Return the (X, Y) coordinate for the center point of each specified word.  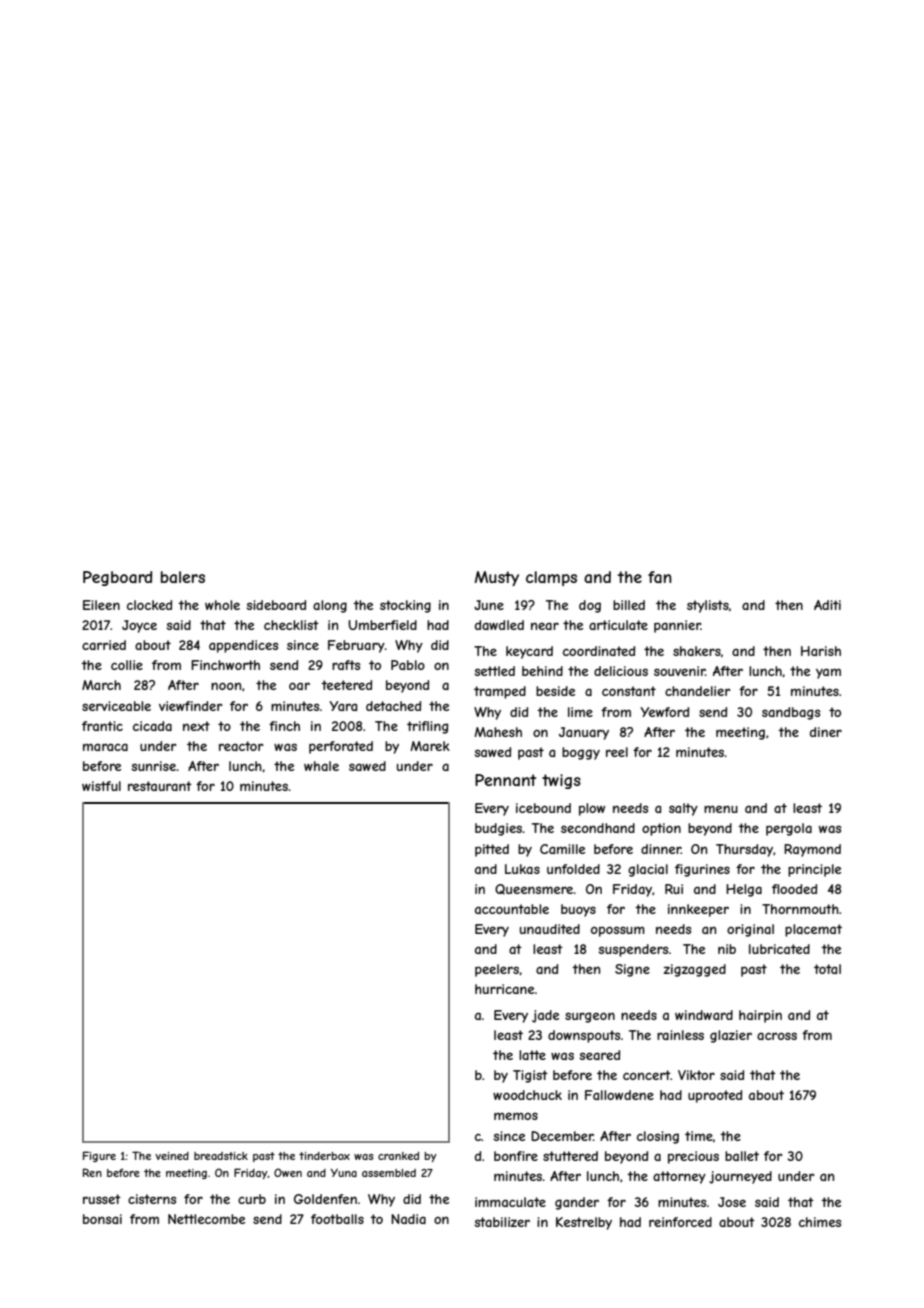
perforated (341, 747)
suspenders (633, 950)
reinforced (680, 1222)
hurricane (504, 989)
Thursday (744, 850)
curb (252, 1199)
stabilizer (502, 1222)
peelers (497, 970)
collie (127, 665)
